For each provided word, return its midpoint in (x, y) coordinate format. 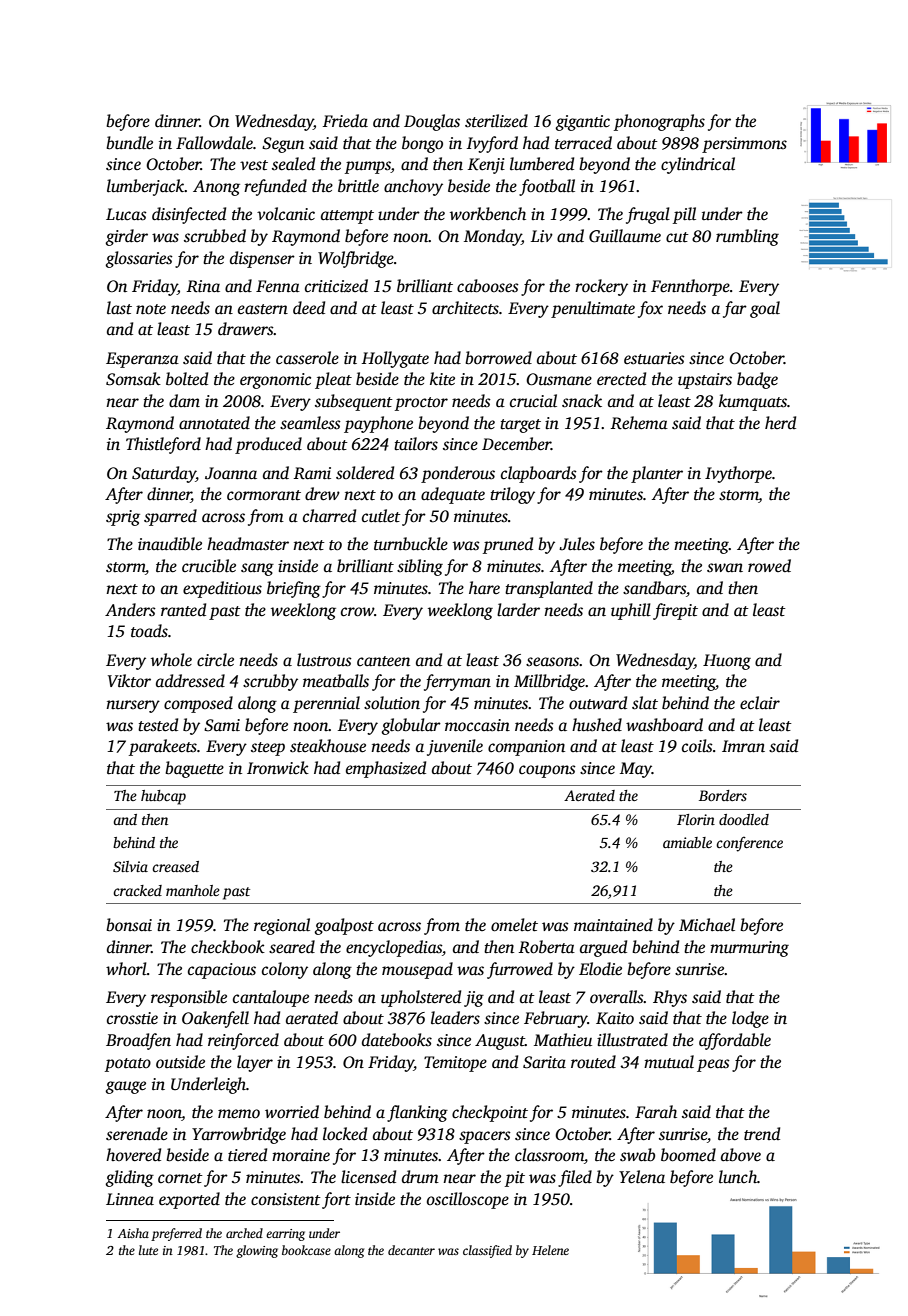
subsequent (354, 402)
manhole (193, 890)
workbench (488, 214)
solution (392, 703)
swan (725, 568)
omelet (514, 925)
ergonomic (275, 381)
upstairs (705, 381)
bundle (129, 143)
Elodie (600, 969)
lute (148, 1250)
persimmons (744, 145)
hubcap (163, 797)
